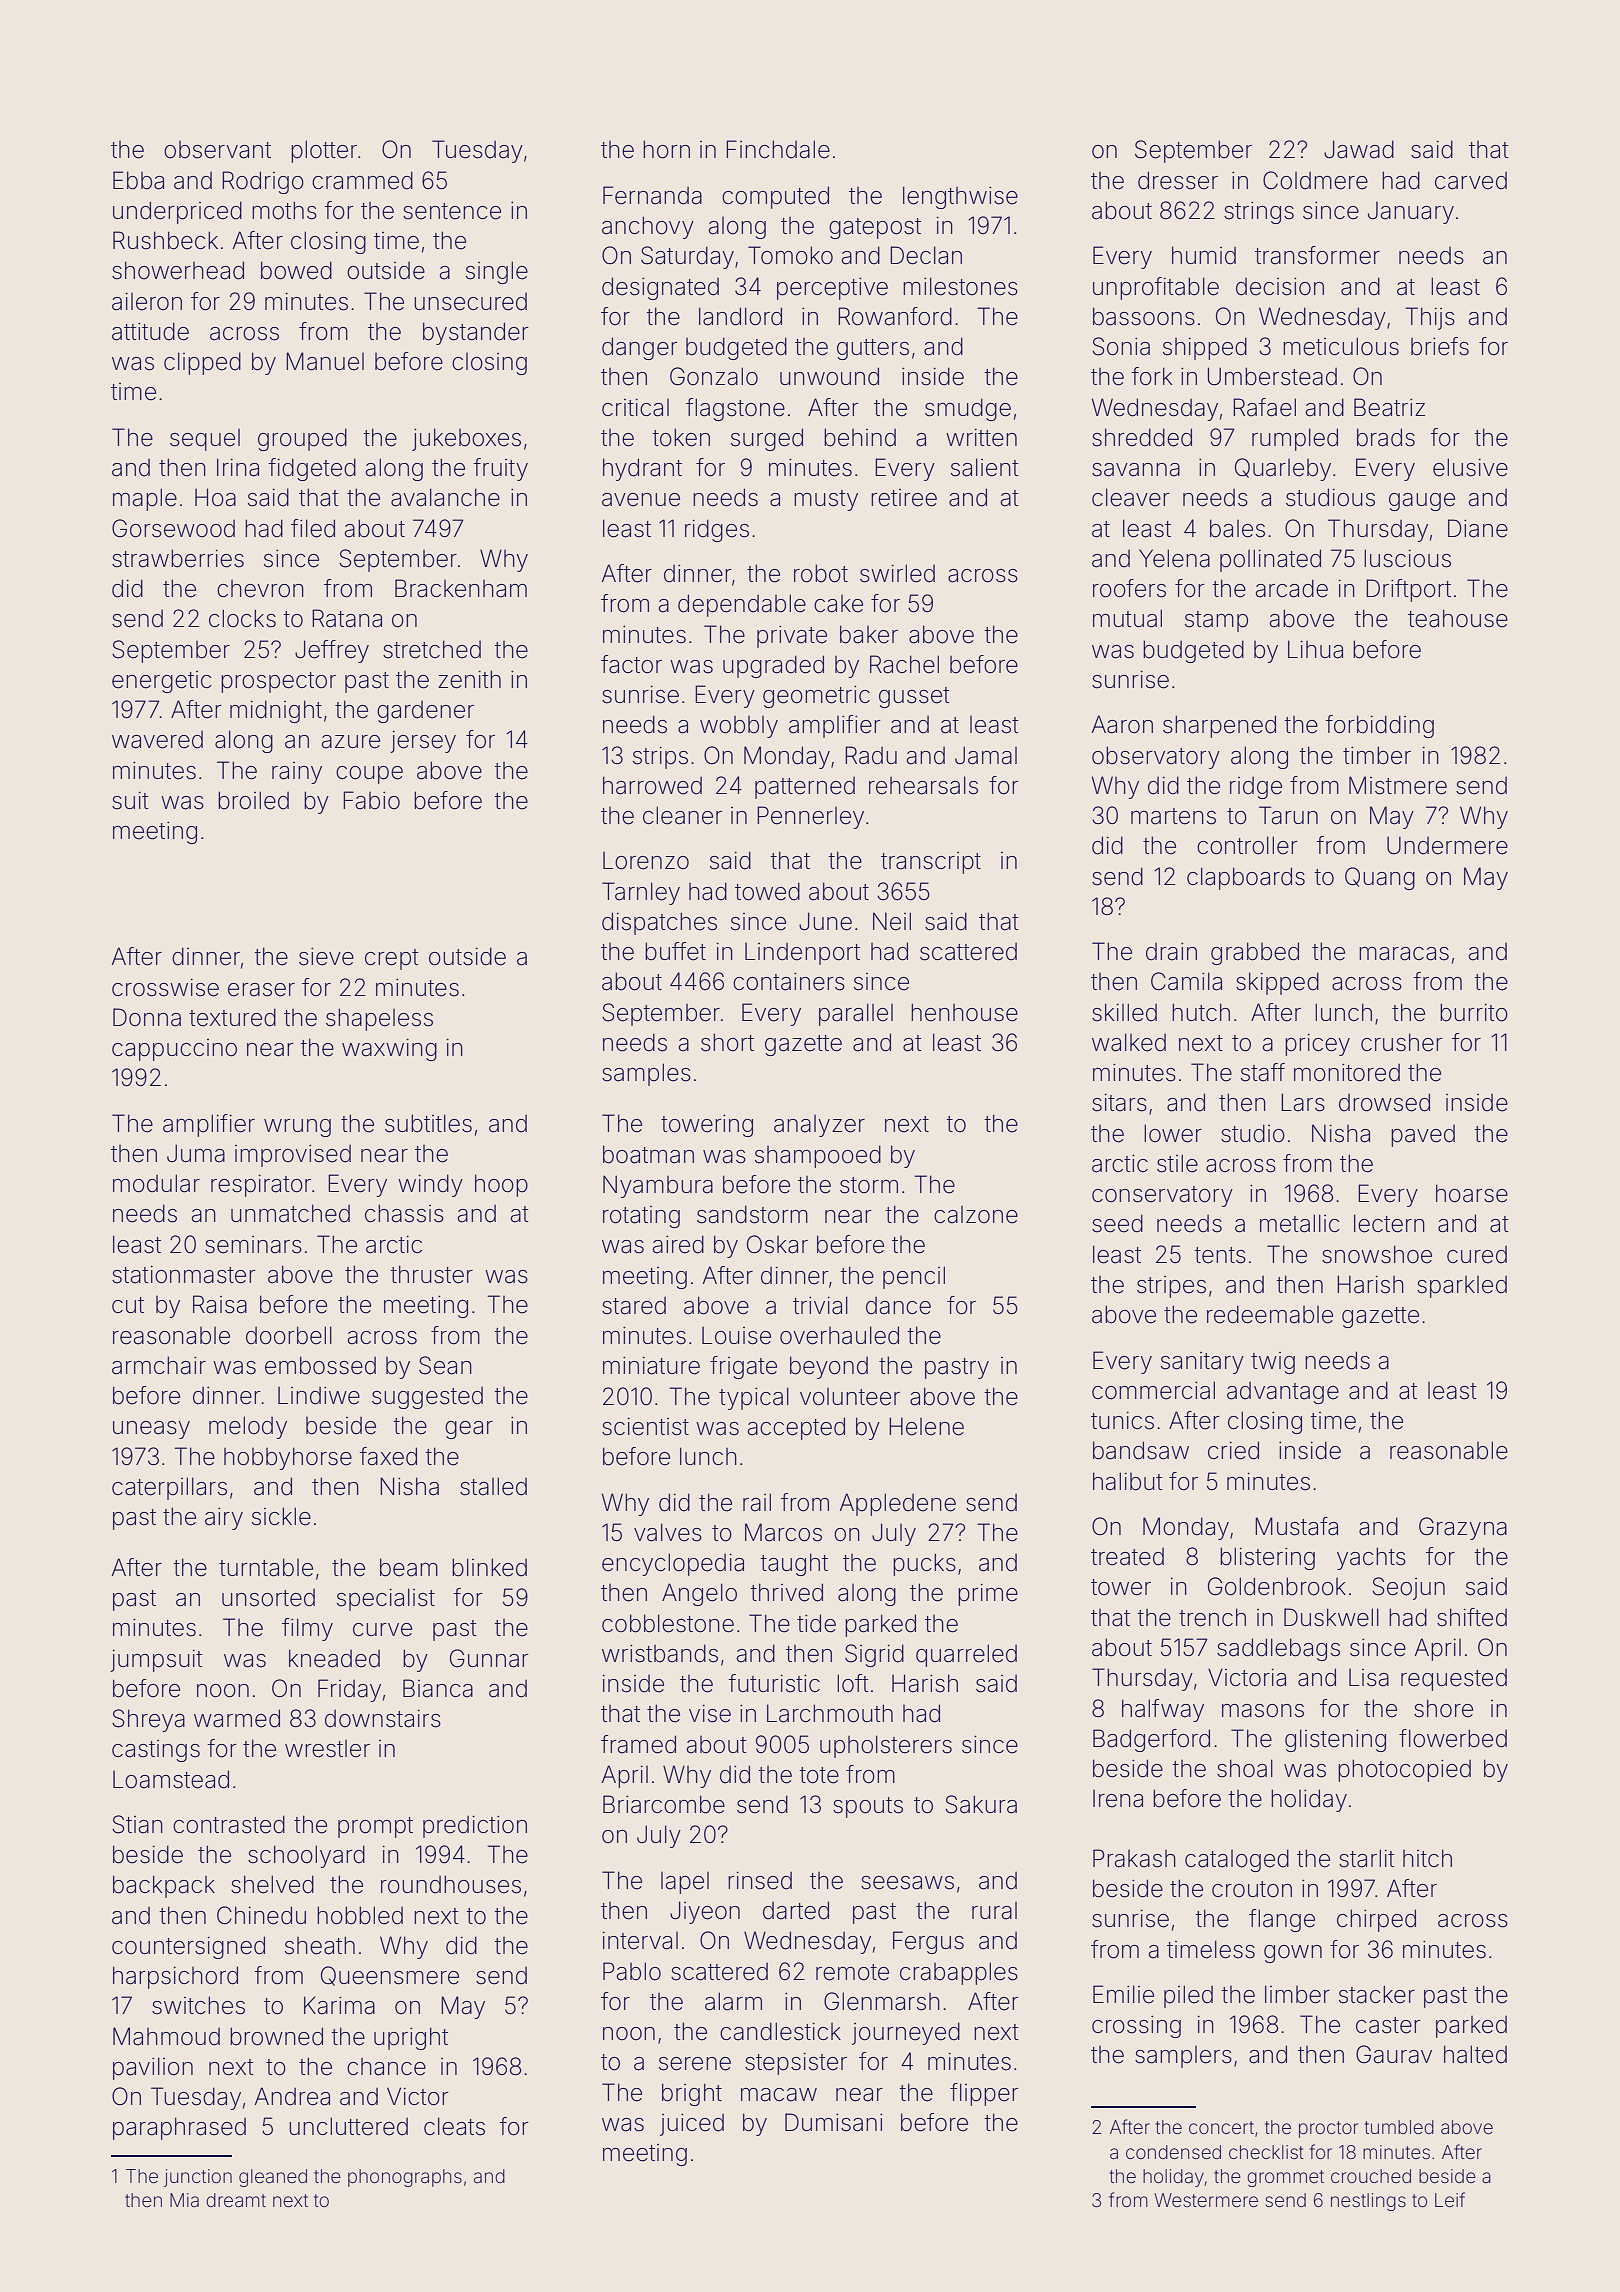 The image size is (1620, 2292). Describe the element at coordinates (778, 149) in the screenshot. I see `Finchdale` at that location.
